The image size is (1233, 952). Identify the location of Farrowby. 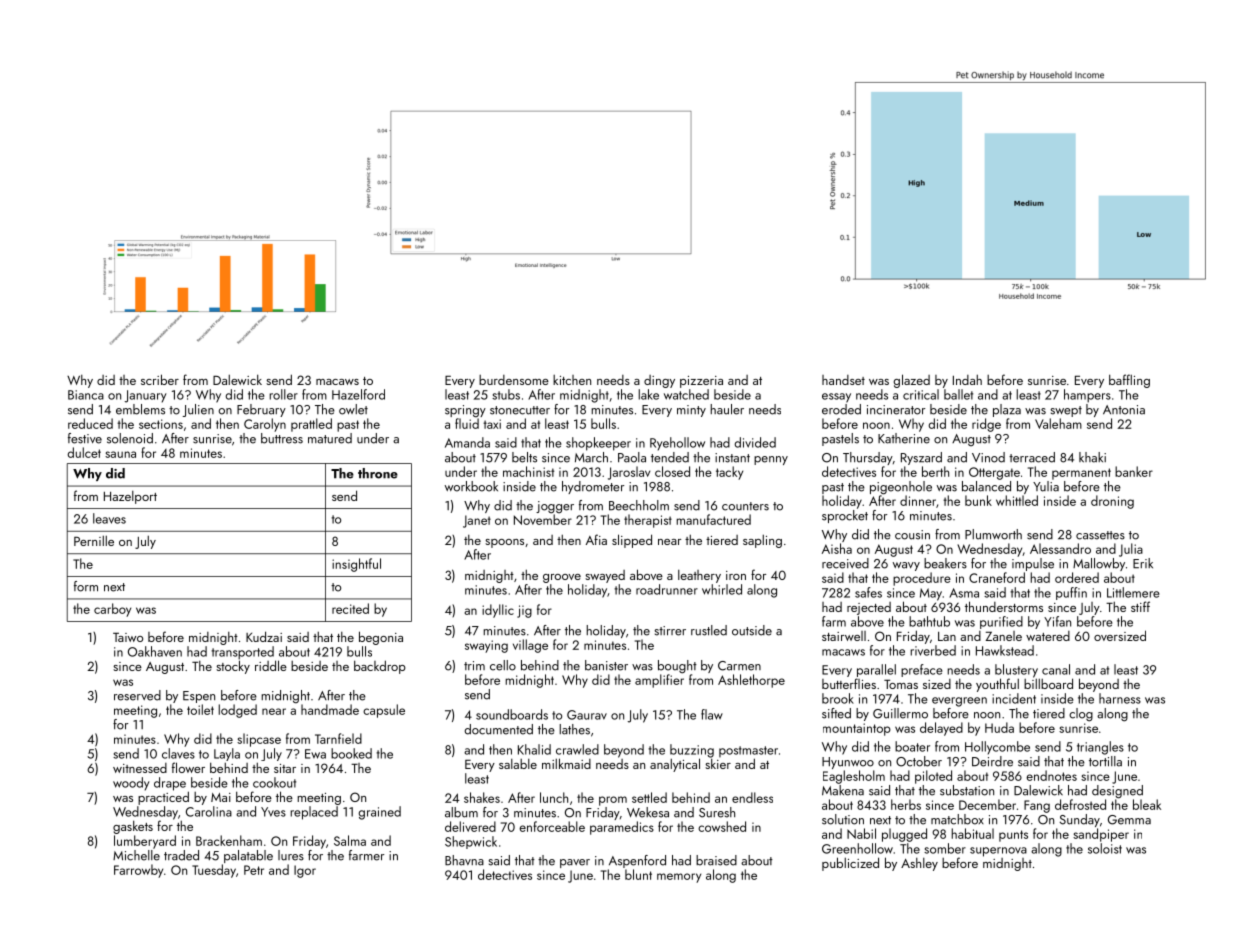
(138, 871).
